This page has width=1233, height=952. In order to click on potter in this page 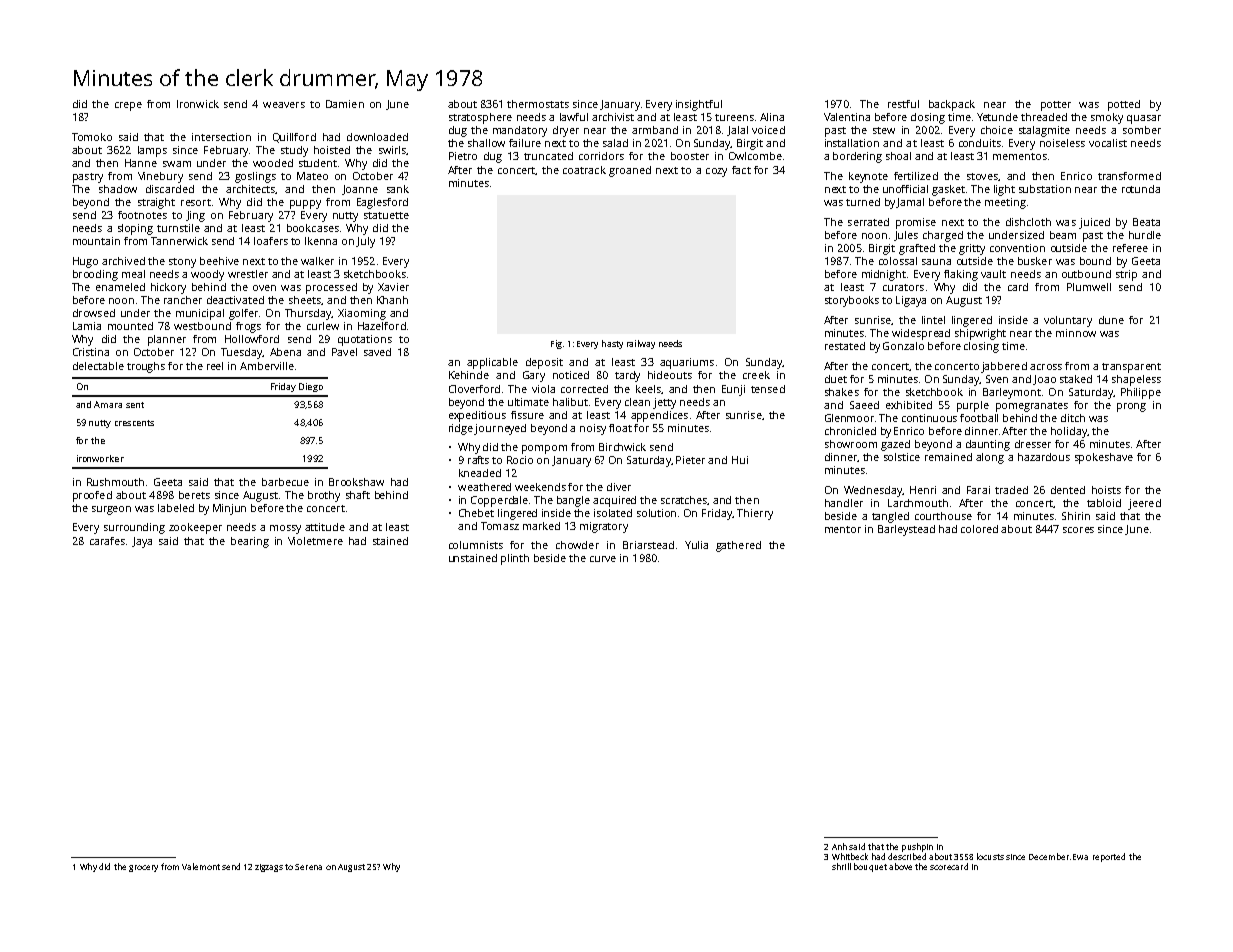, I will do `click(1056, 106)`.
